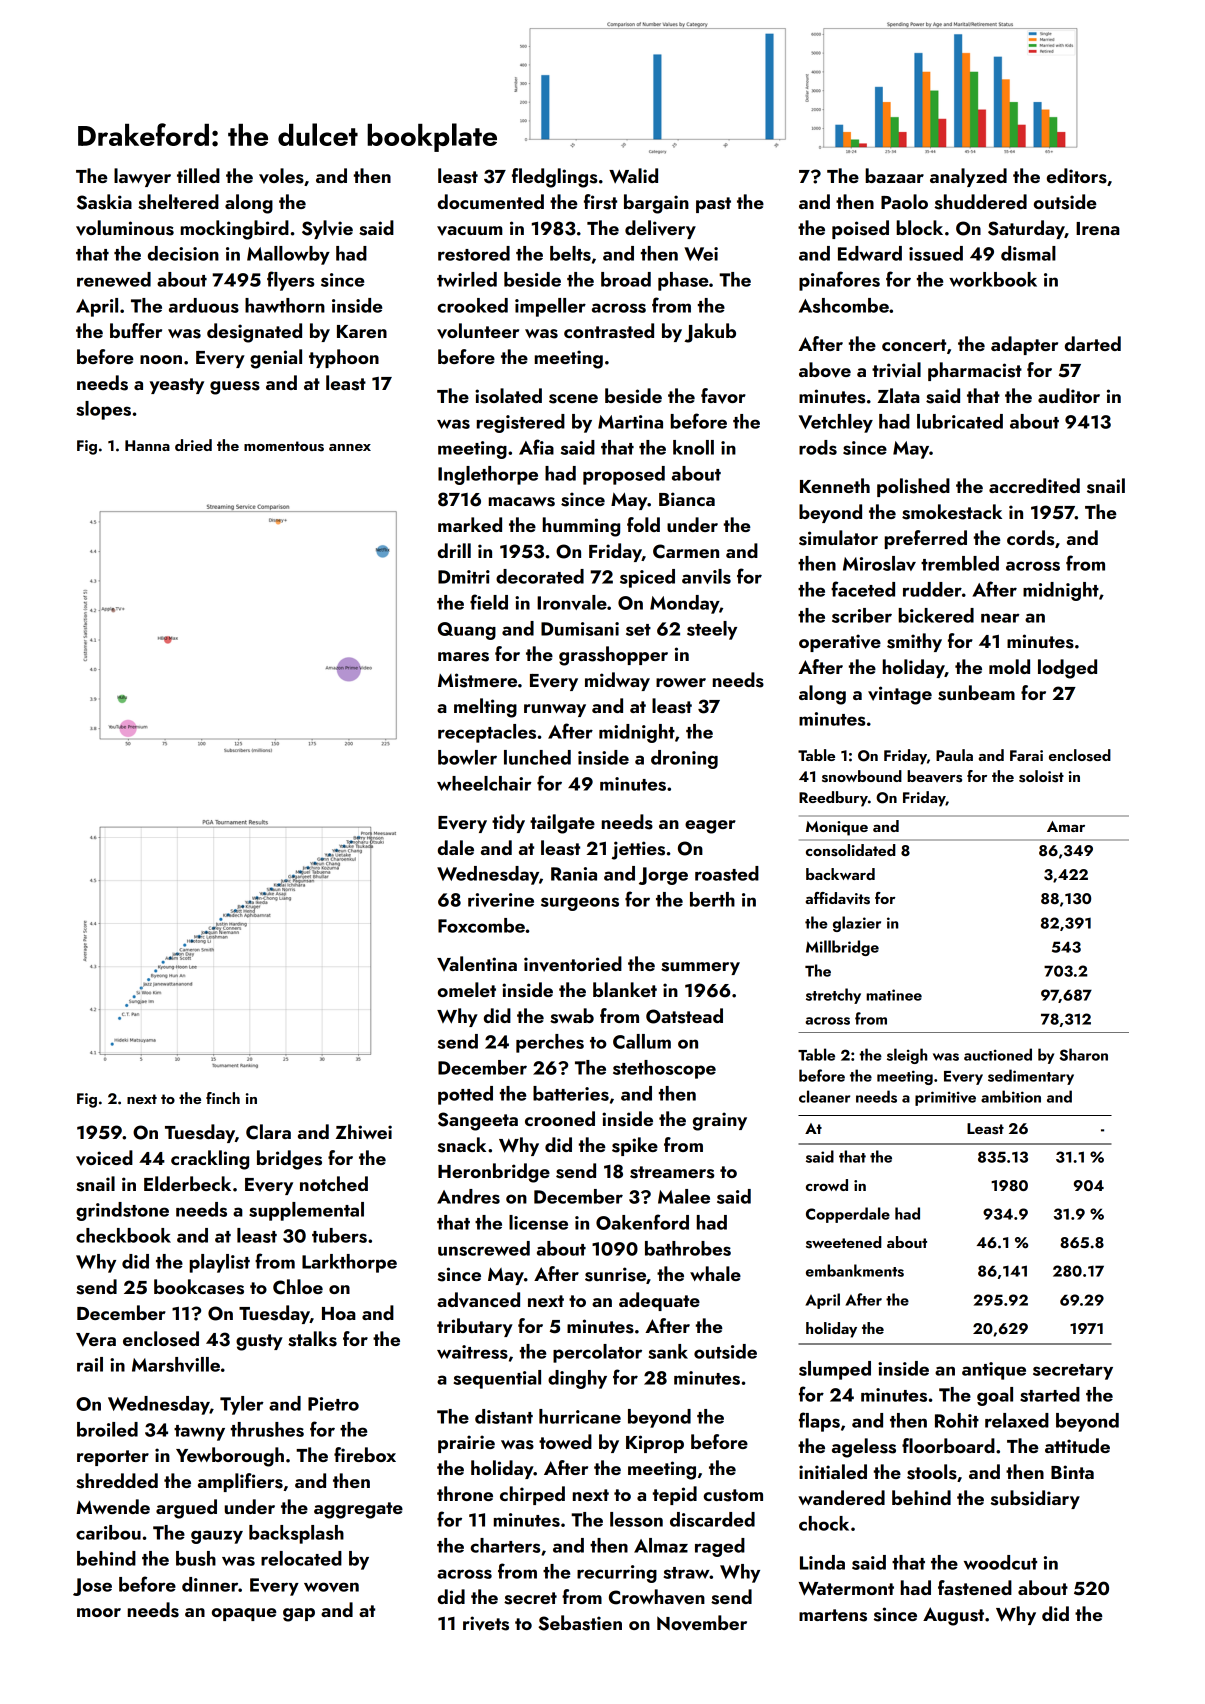 The image size is (1205, 1704). What do you see at coordinates (223, 1098) in the page?
I see `finch` at bounding box center [223, 1098].
